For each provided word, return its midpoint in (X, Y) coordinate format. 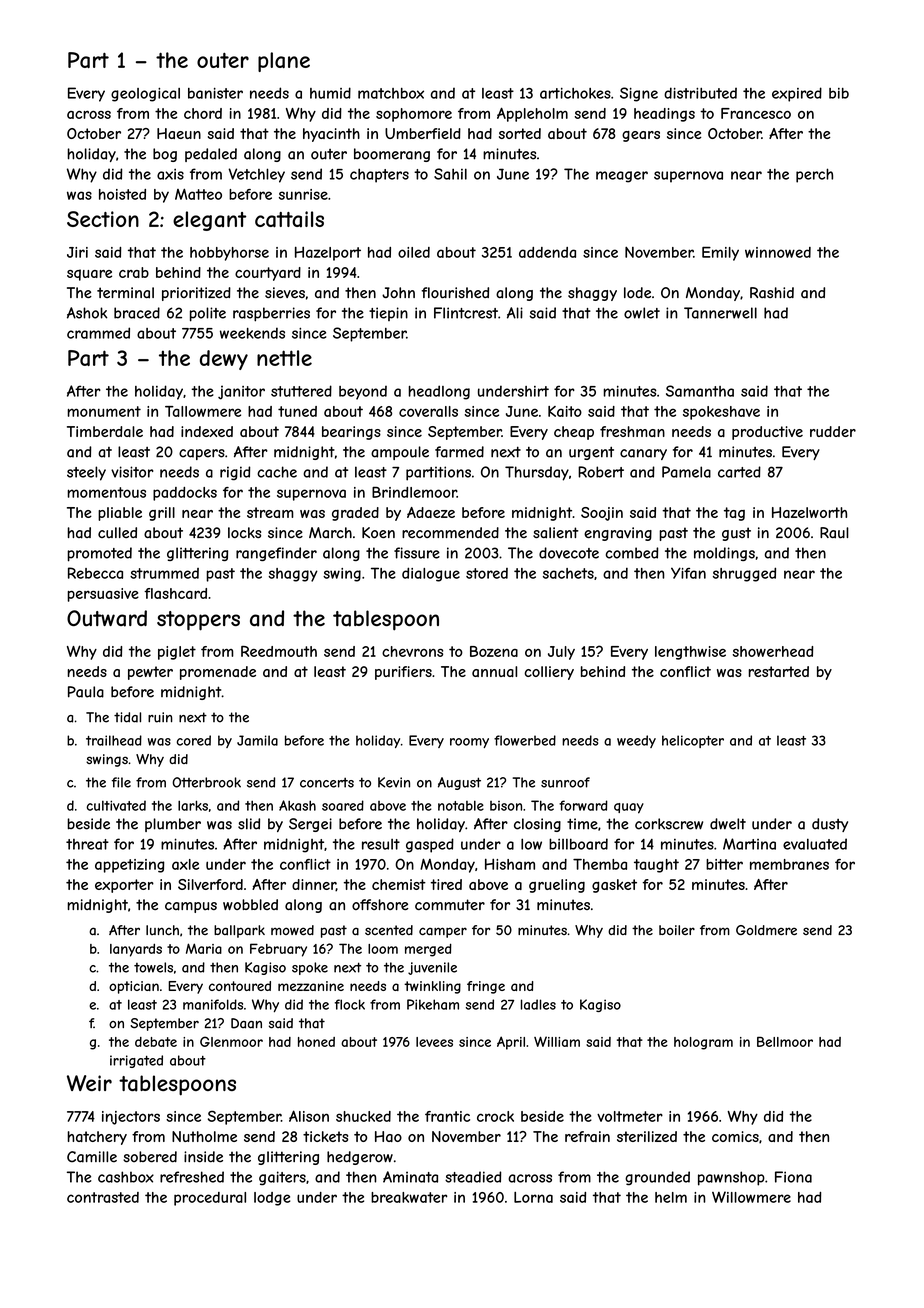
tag (734, 514)
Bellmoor (785, 1041)
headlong (439, 392)
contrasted (103, 1197)
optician (134, 987)
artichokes (575, 93)
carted (739, 472)
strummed (164, 573)
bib (839, 93)
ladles (538, 1004)
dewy (224, 360)
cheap (574, 433)
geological (145, 95)
